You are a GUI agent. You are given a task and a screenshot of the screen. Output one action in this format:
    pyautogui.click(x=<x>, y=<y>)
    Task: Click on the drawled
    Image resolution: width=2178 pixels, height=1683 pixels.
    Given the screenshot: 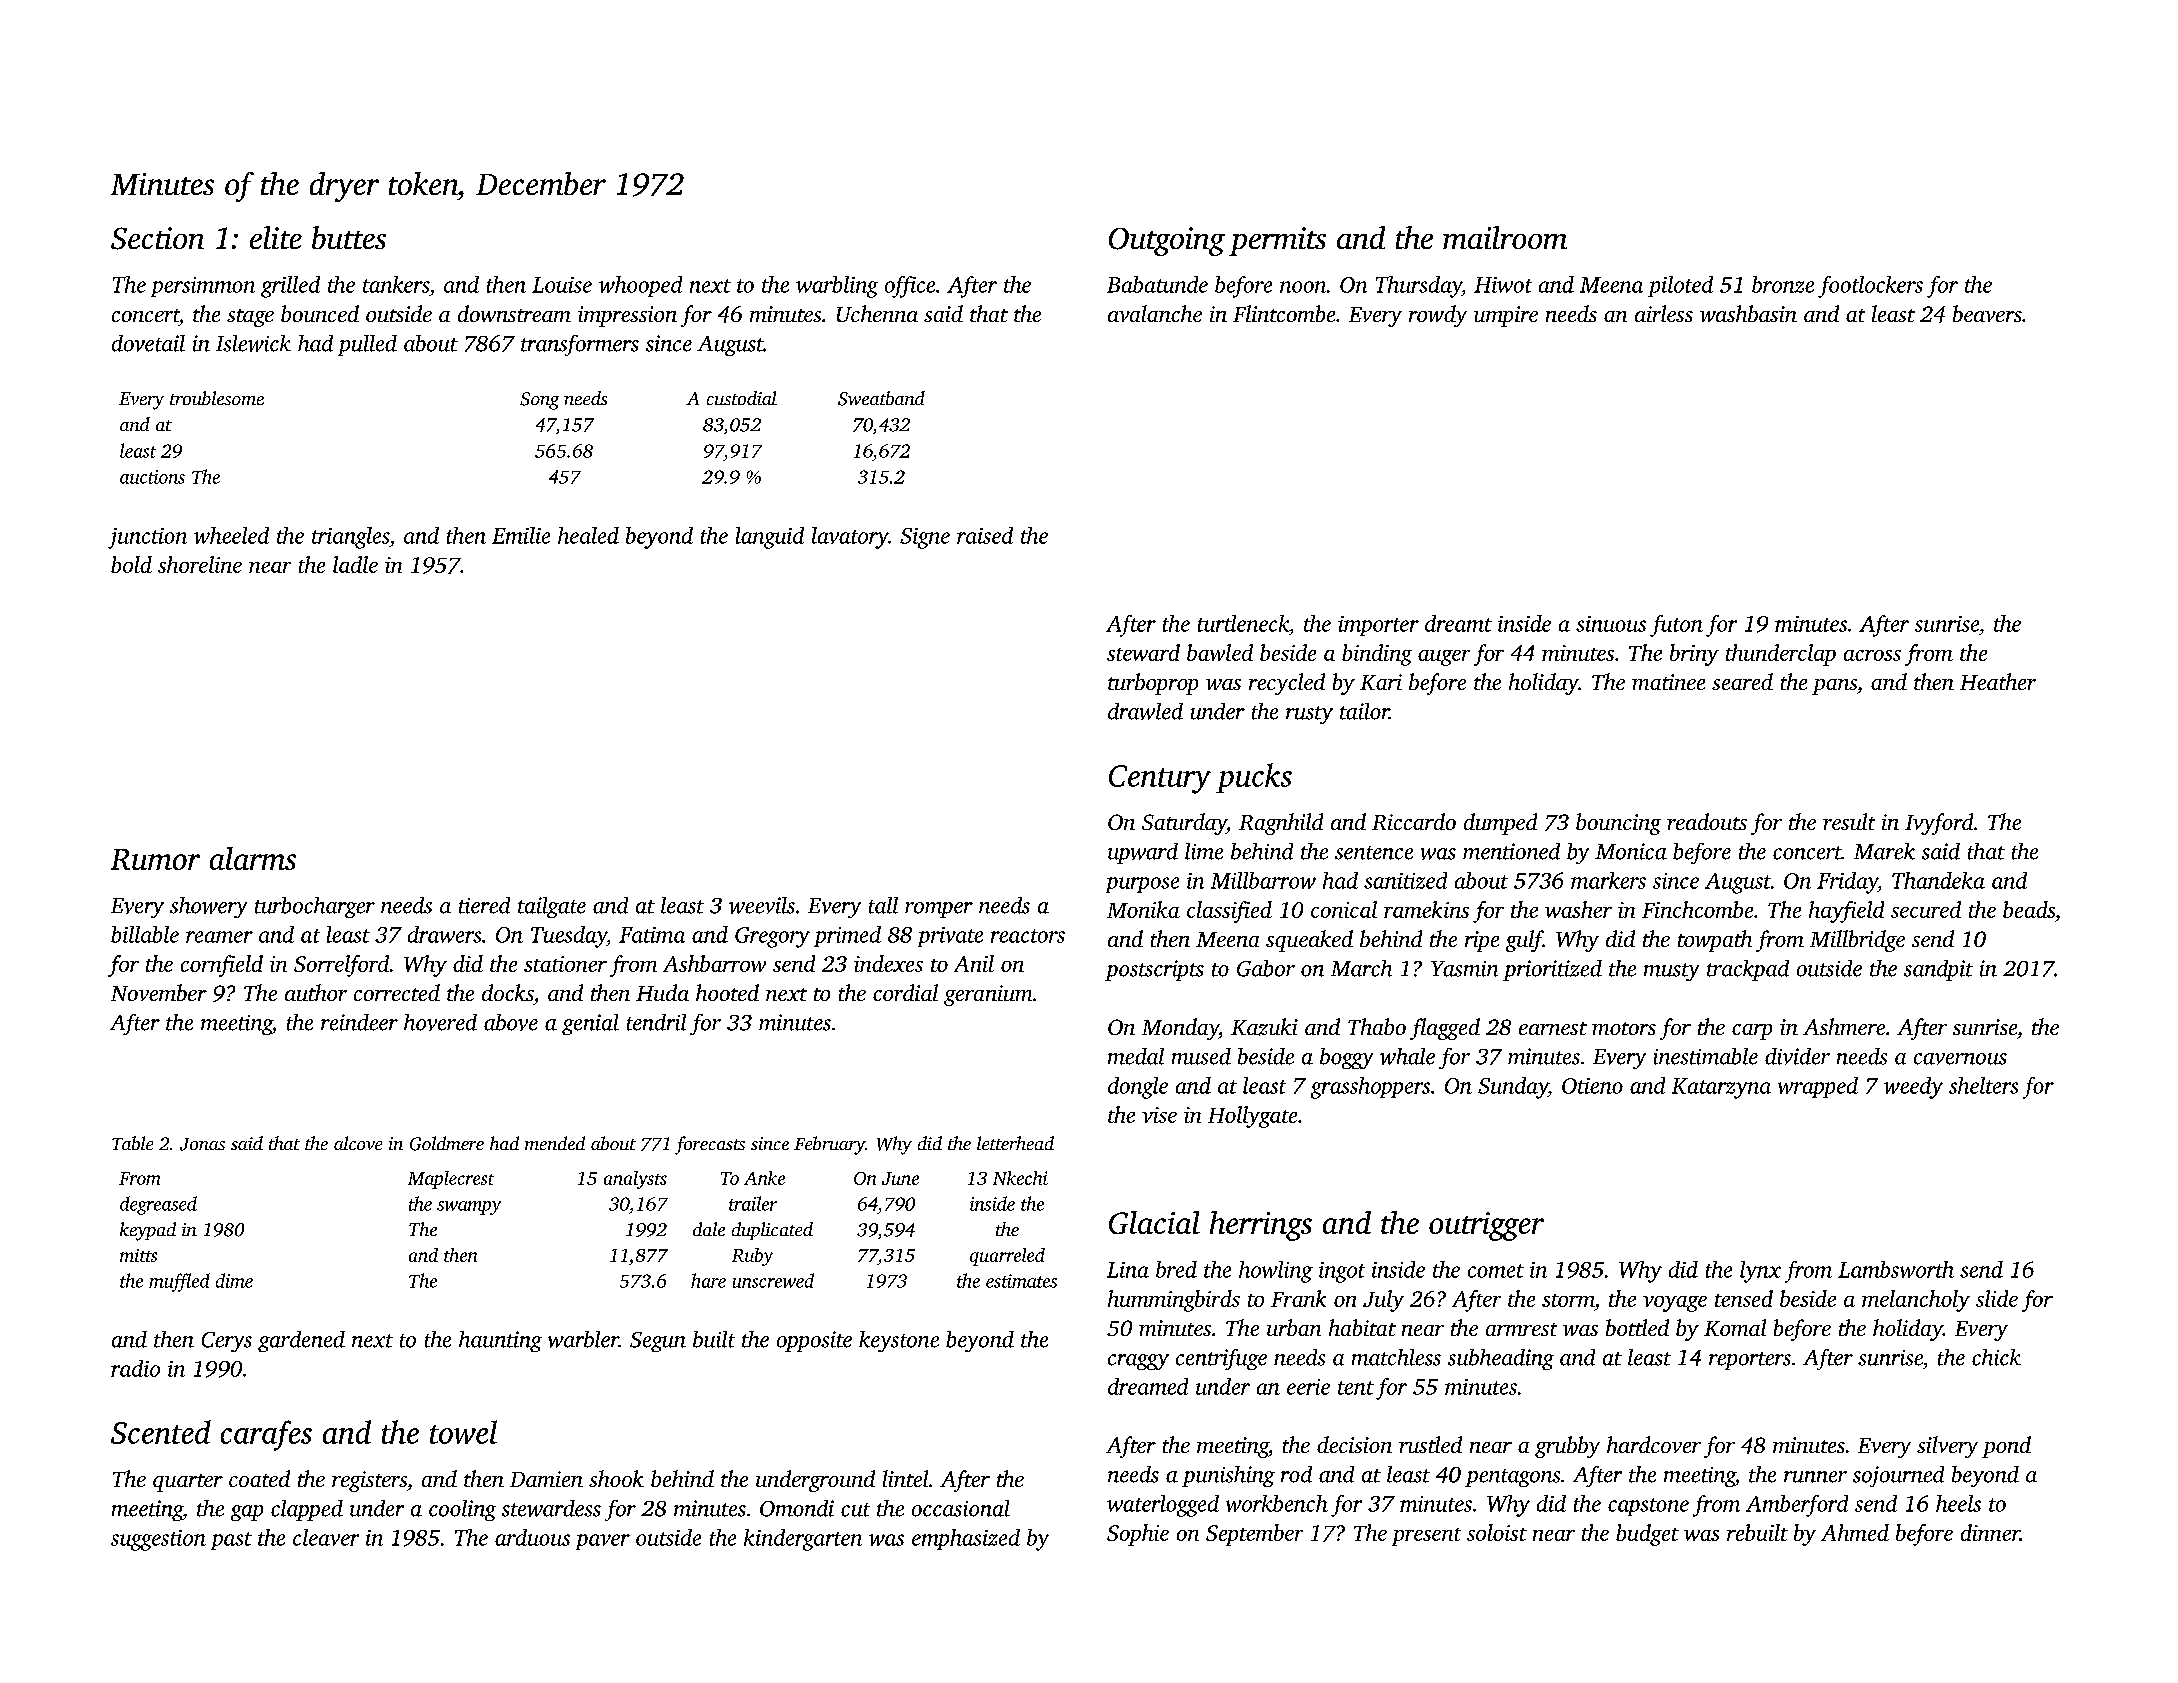 What is the action you would take?
    pyautogui.click(x=1145, y=711)
